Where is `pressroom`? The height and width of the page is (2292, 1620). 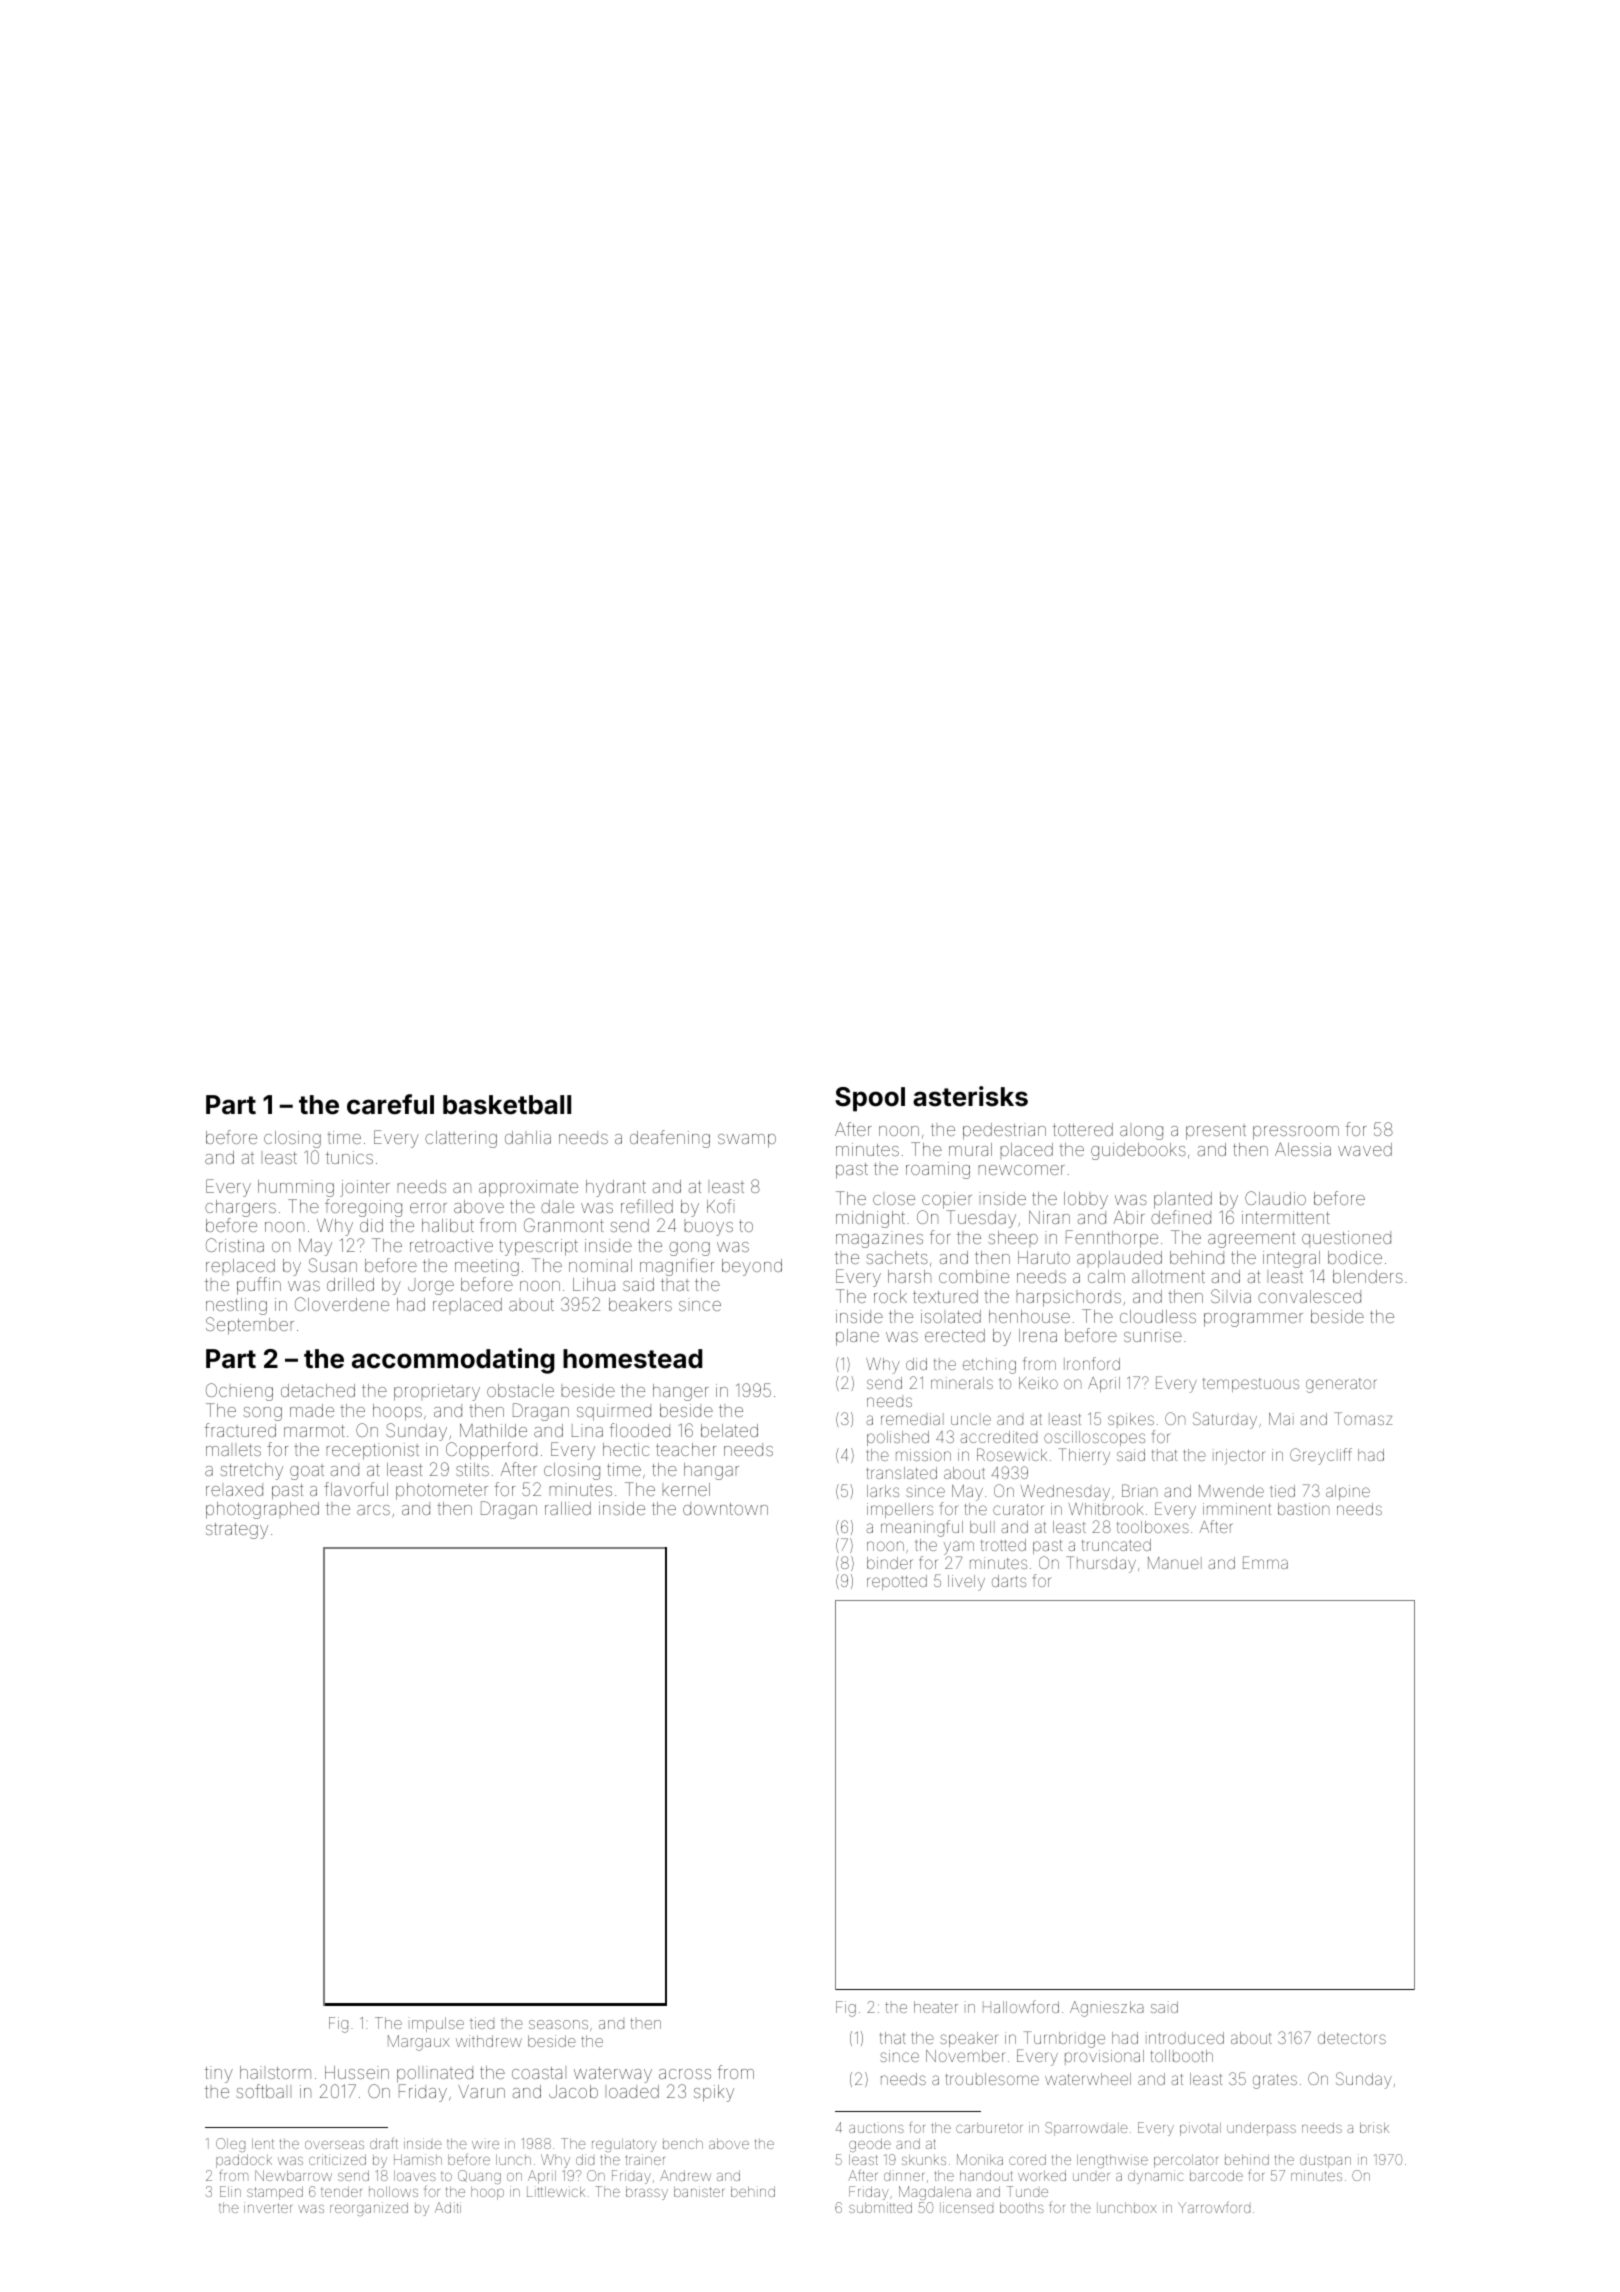 pressroom is located at coordinates (1296, 1133).
